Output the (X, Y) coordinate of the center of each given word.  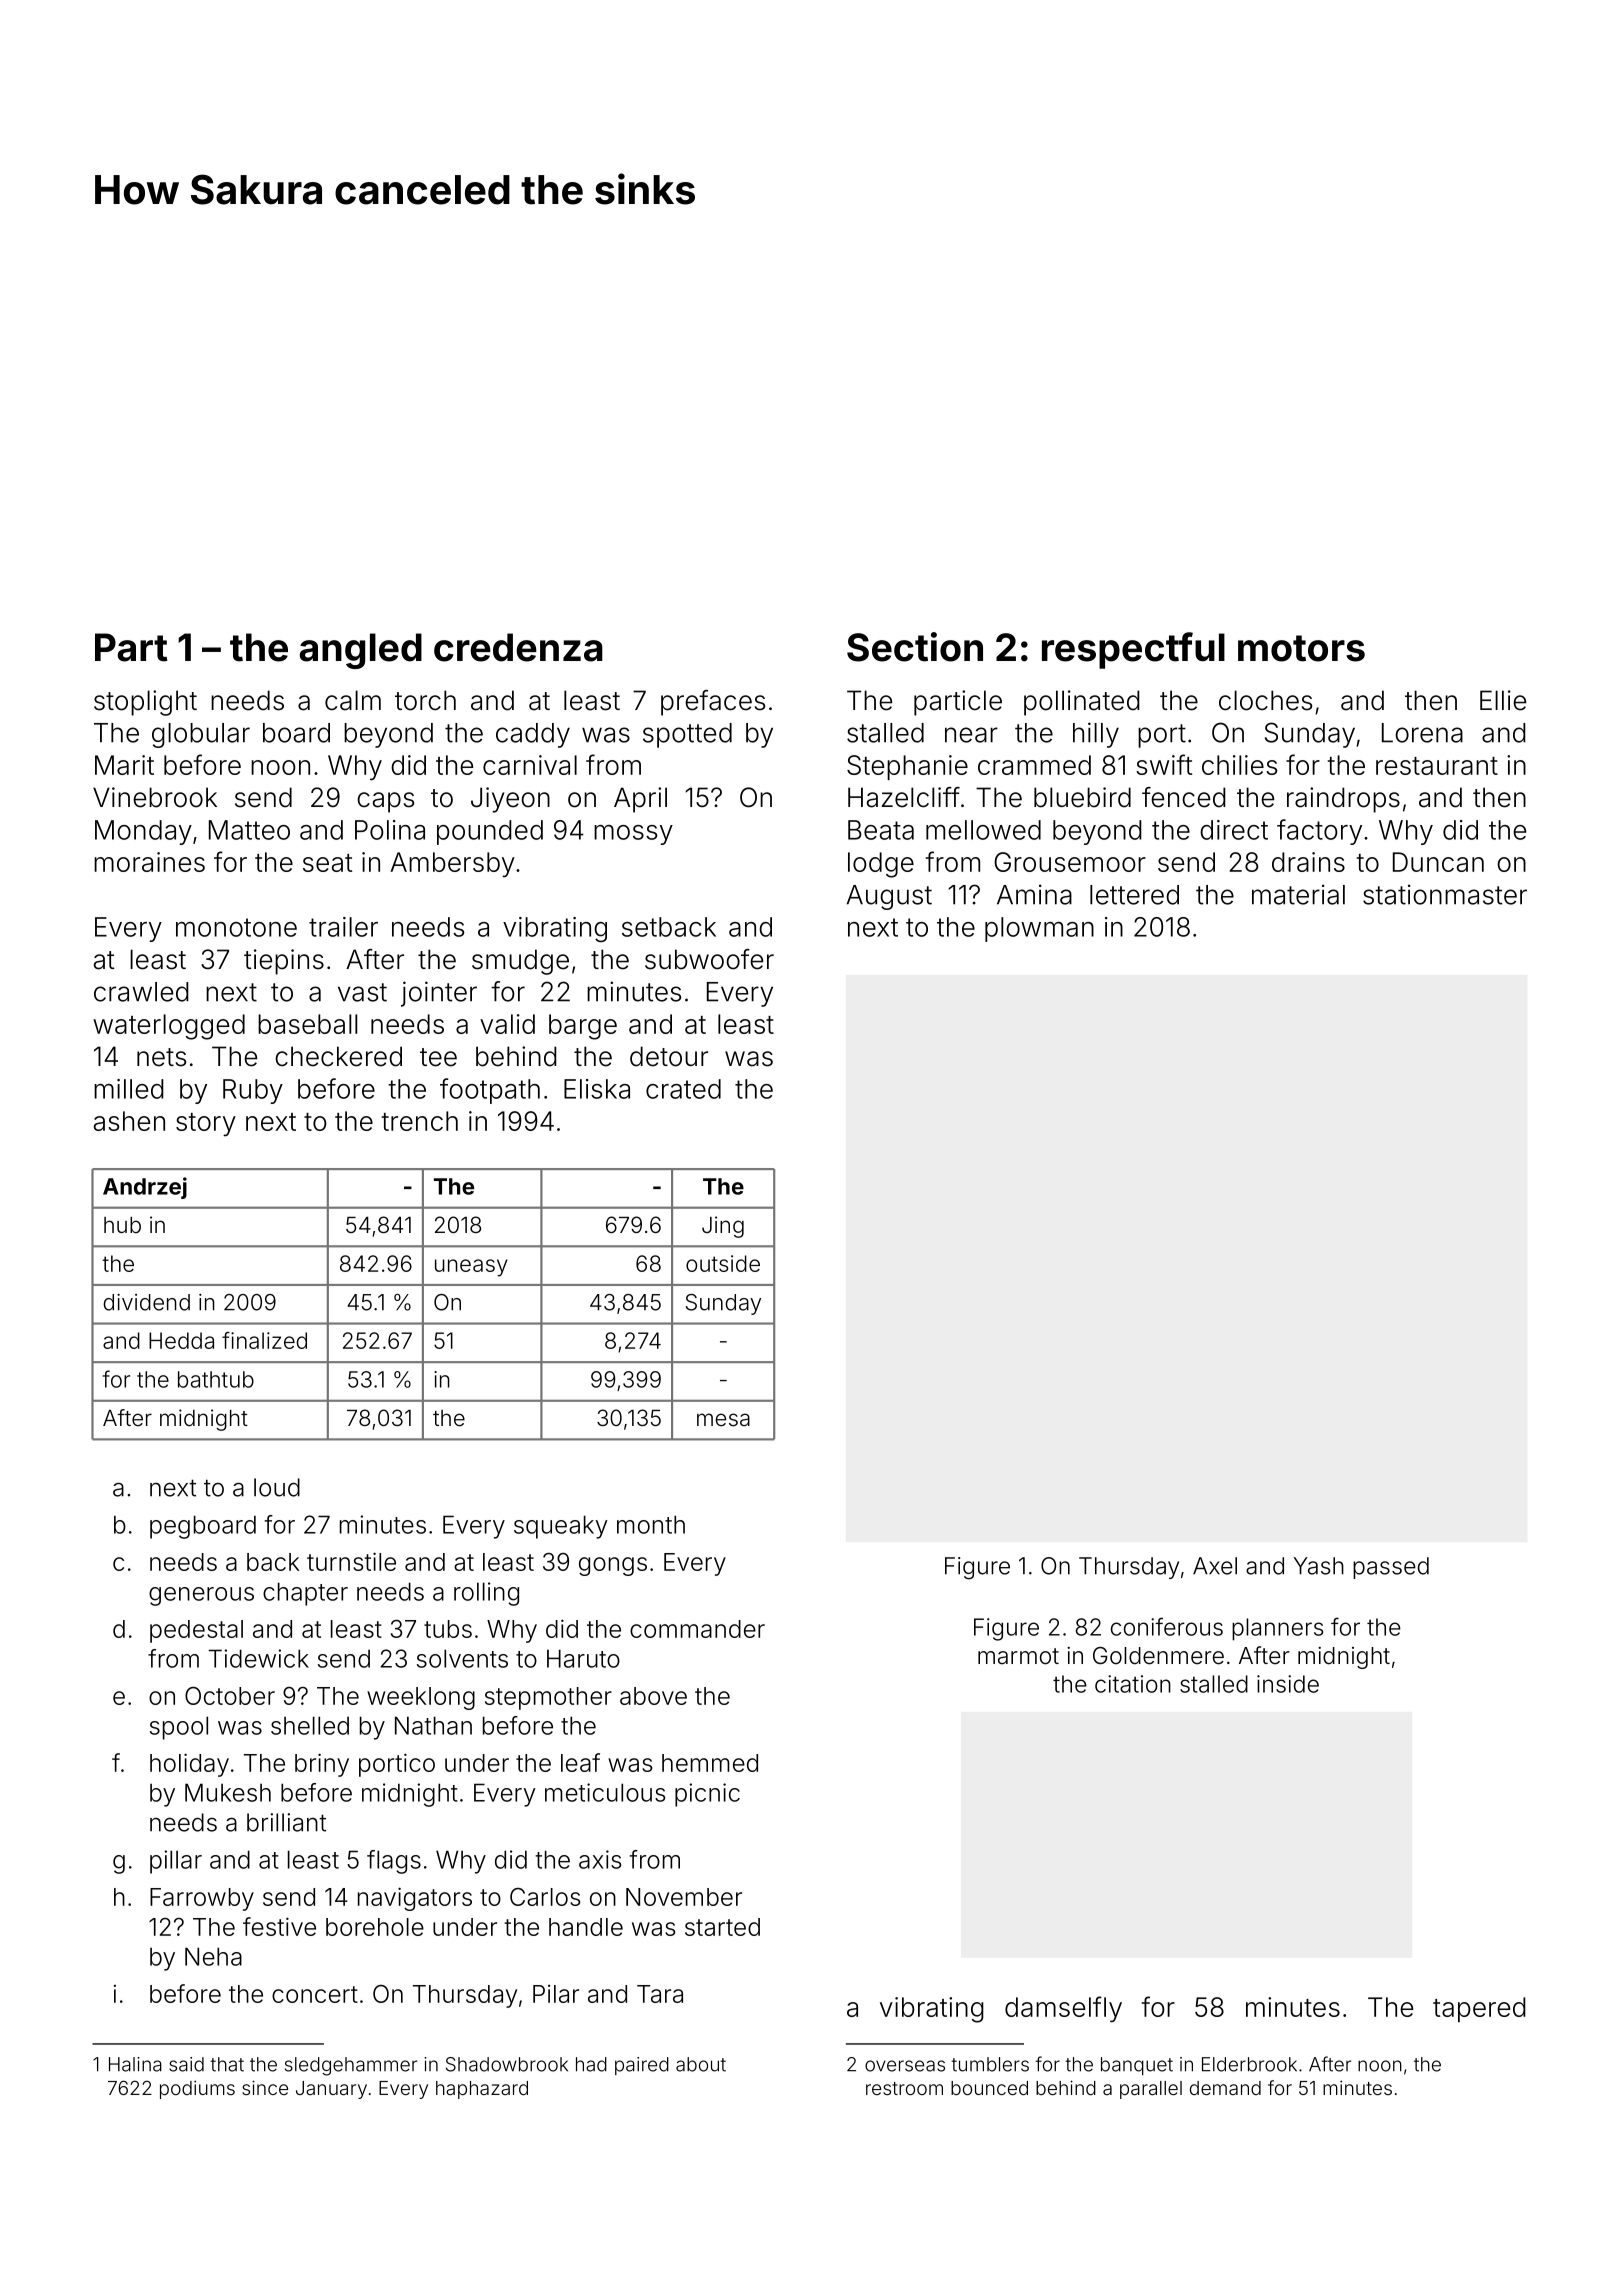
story (206, 1125)
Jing (723, 1227)
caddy (533, 735)
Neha (213, 1956)
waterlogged (169, 1027)
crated (683, 1089)
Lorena (1422, 733)
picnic (707, 1795)
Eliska (597, 1089)
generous (201, 1596)
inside (1288, 1684)
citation (1133, 1684)
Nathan (433, 1725)
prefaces (713, 703)
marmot (1018, 1656)
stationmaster (1445, 894)
